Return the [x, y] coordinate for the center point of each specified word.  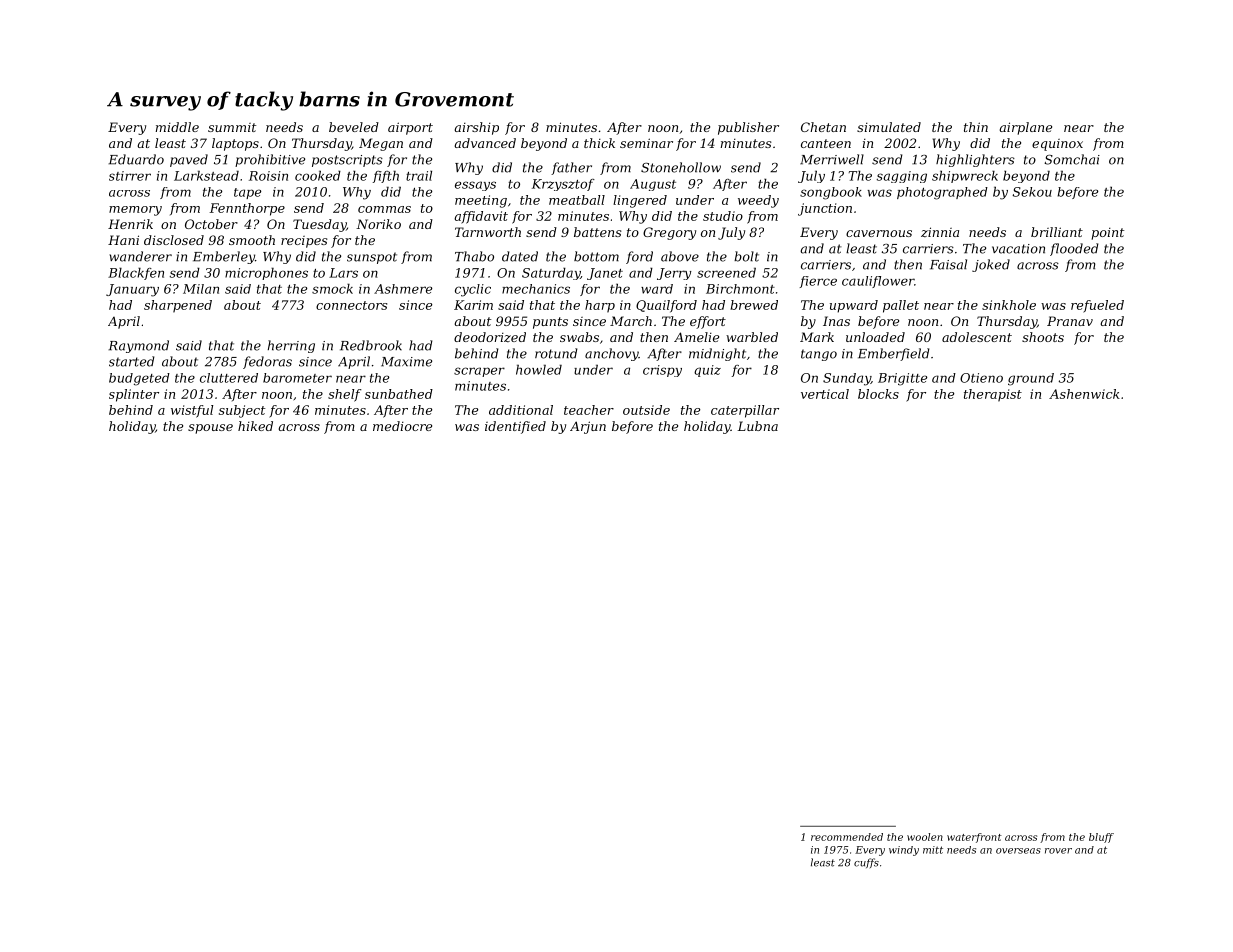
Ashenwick [1084, 394]
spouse [210, 429]
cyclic [473, 290]
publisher [748, 128]
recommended [847, 837]
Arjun [588, 427]
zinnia [940, 232]
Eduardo [136, 159]
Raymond [138, 346]
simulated [889, 127]
